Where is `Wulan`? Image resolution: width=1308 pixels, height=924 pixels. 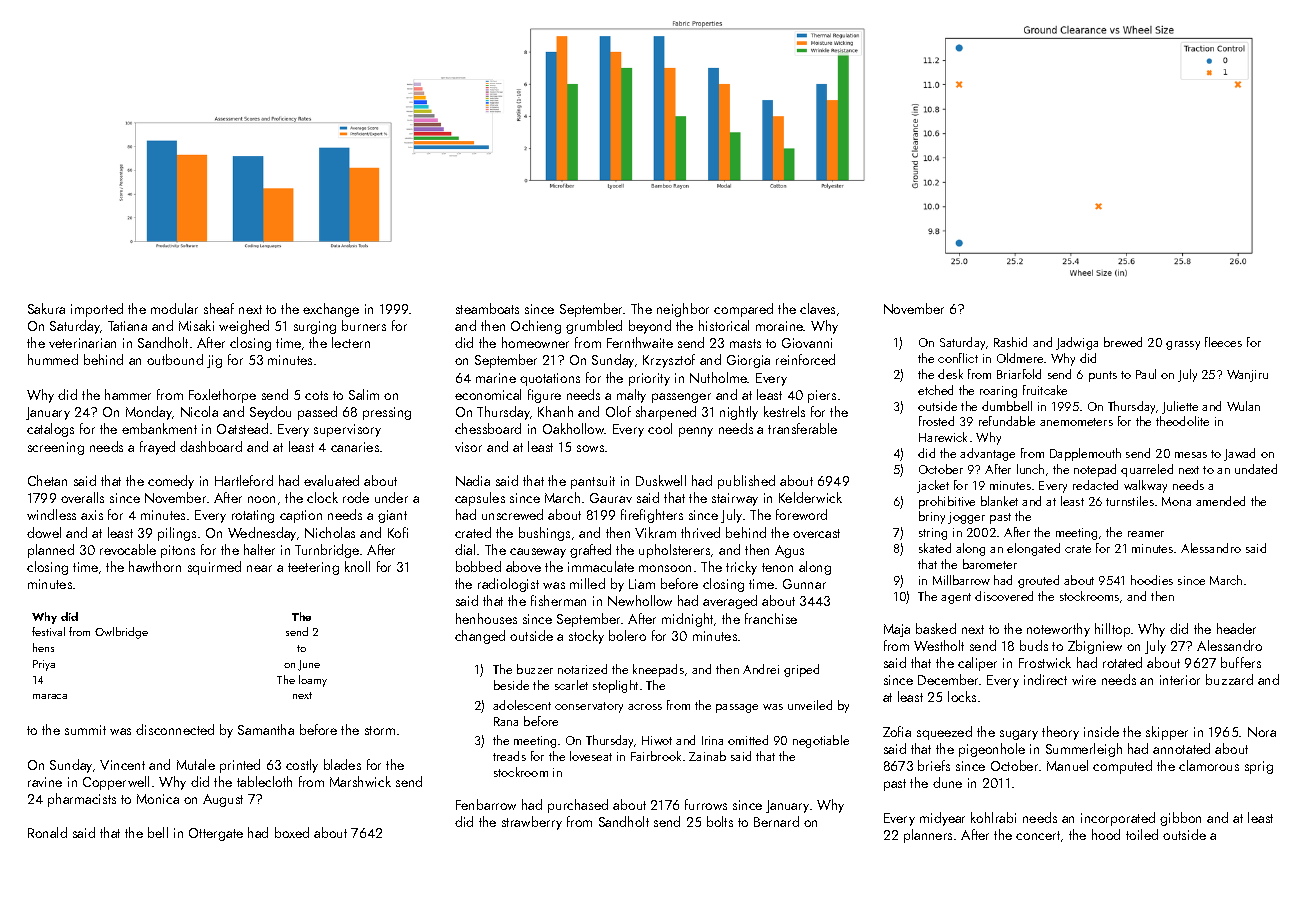
Wulan is located at coordinates (1243, 406).
